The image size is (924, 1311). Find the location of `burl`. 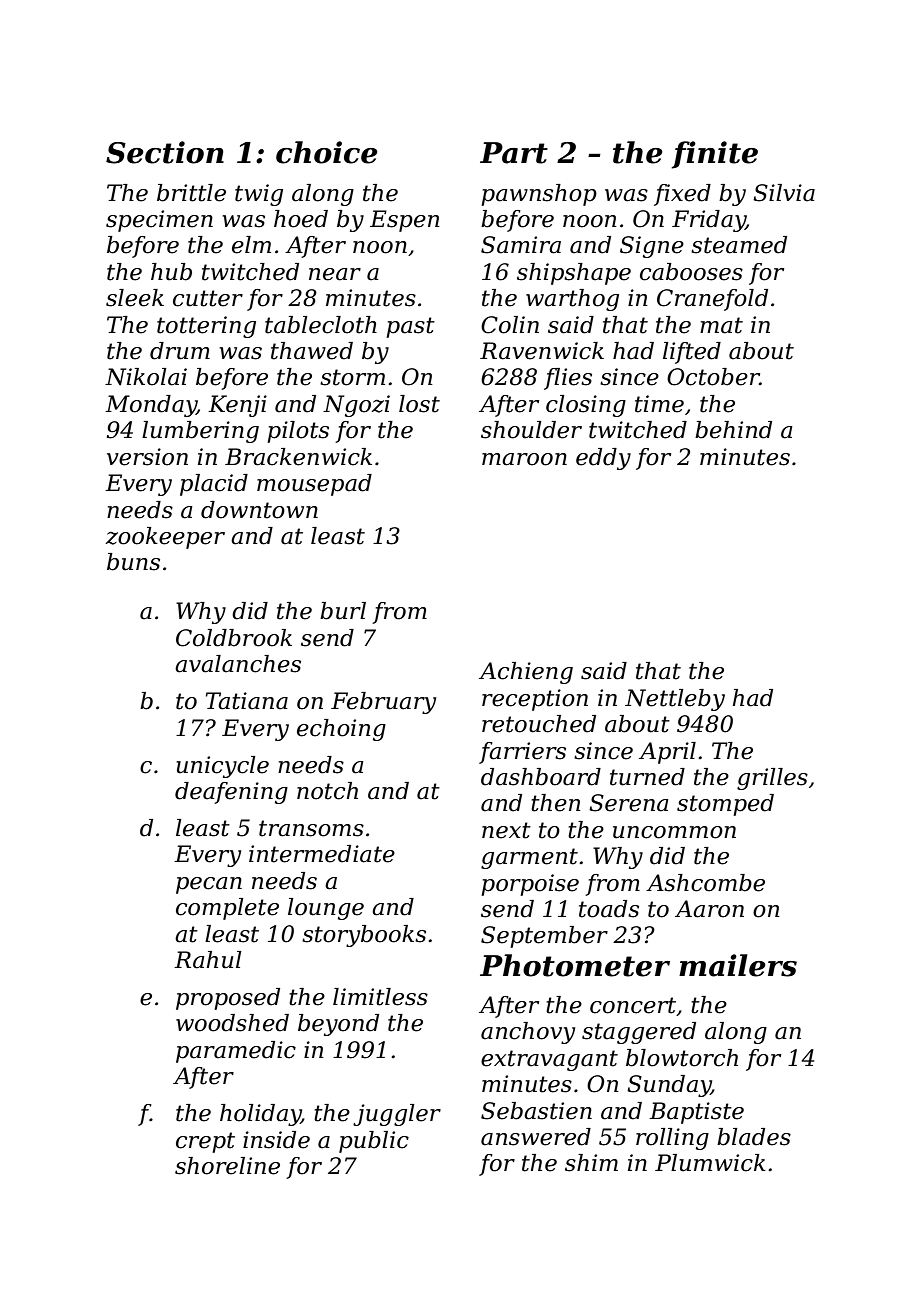

burl is located at coordinates (343, 611).
